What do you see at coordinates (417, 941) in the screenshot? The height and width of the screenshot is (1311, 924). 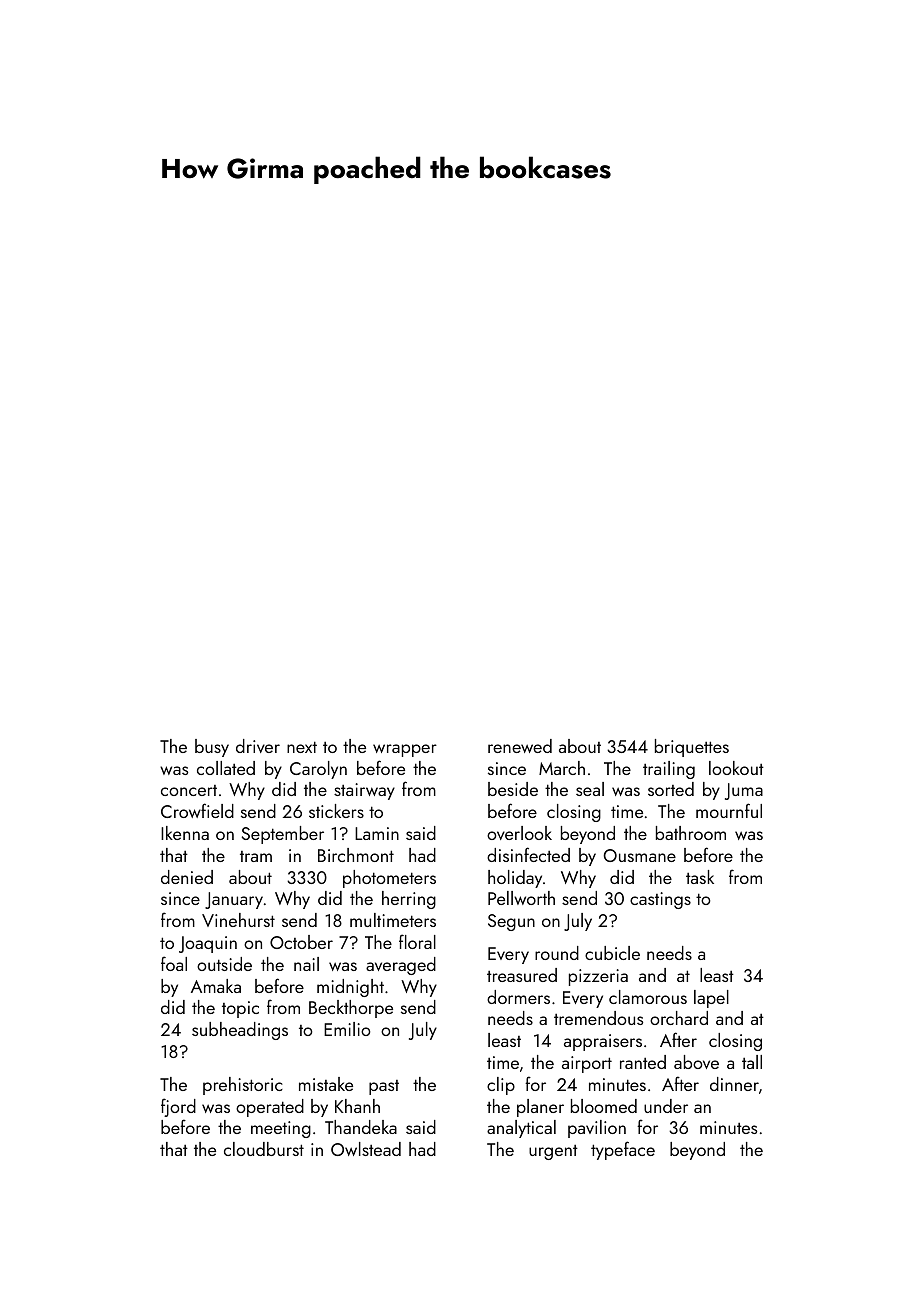 I see `floral` at bounding box center [417, 941].
